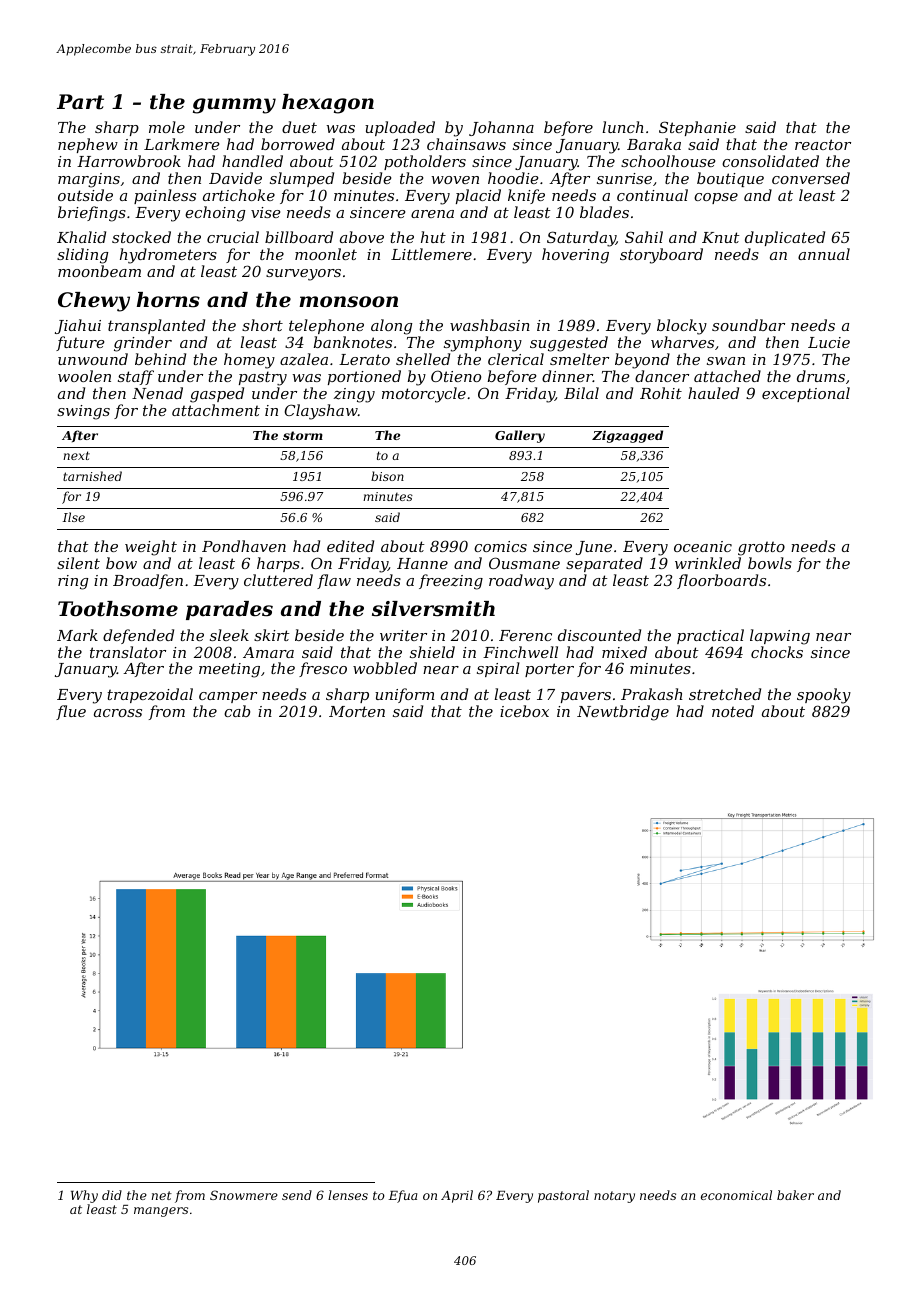  I want to click on lunch, so click(623, 127).
